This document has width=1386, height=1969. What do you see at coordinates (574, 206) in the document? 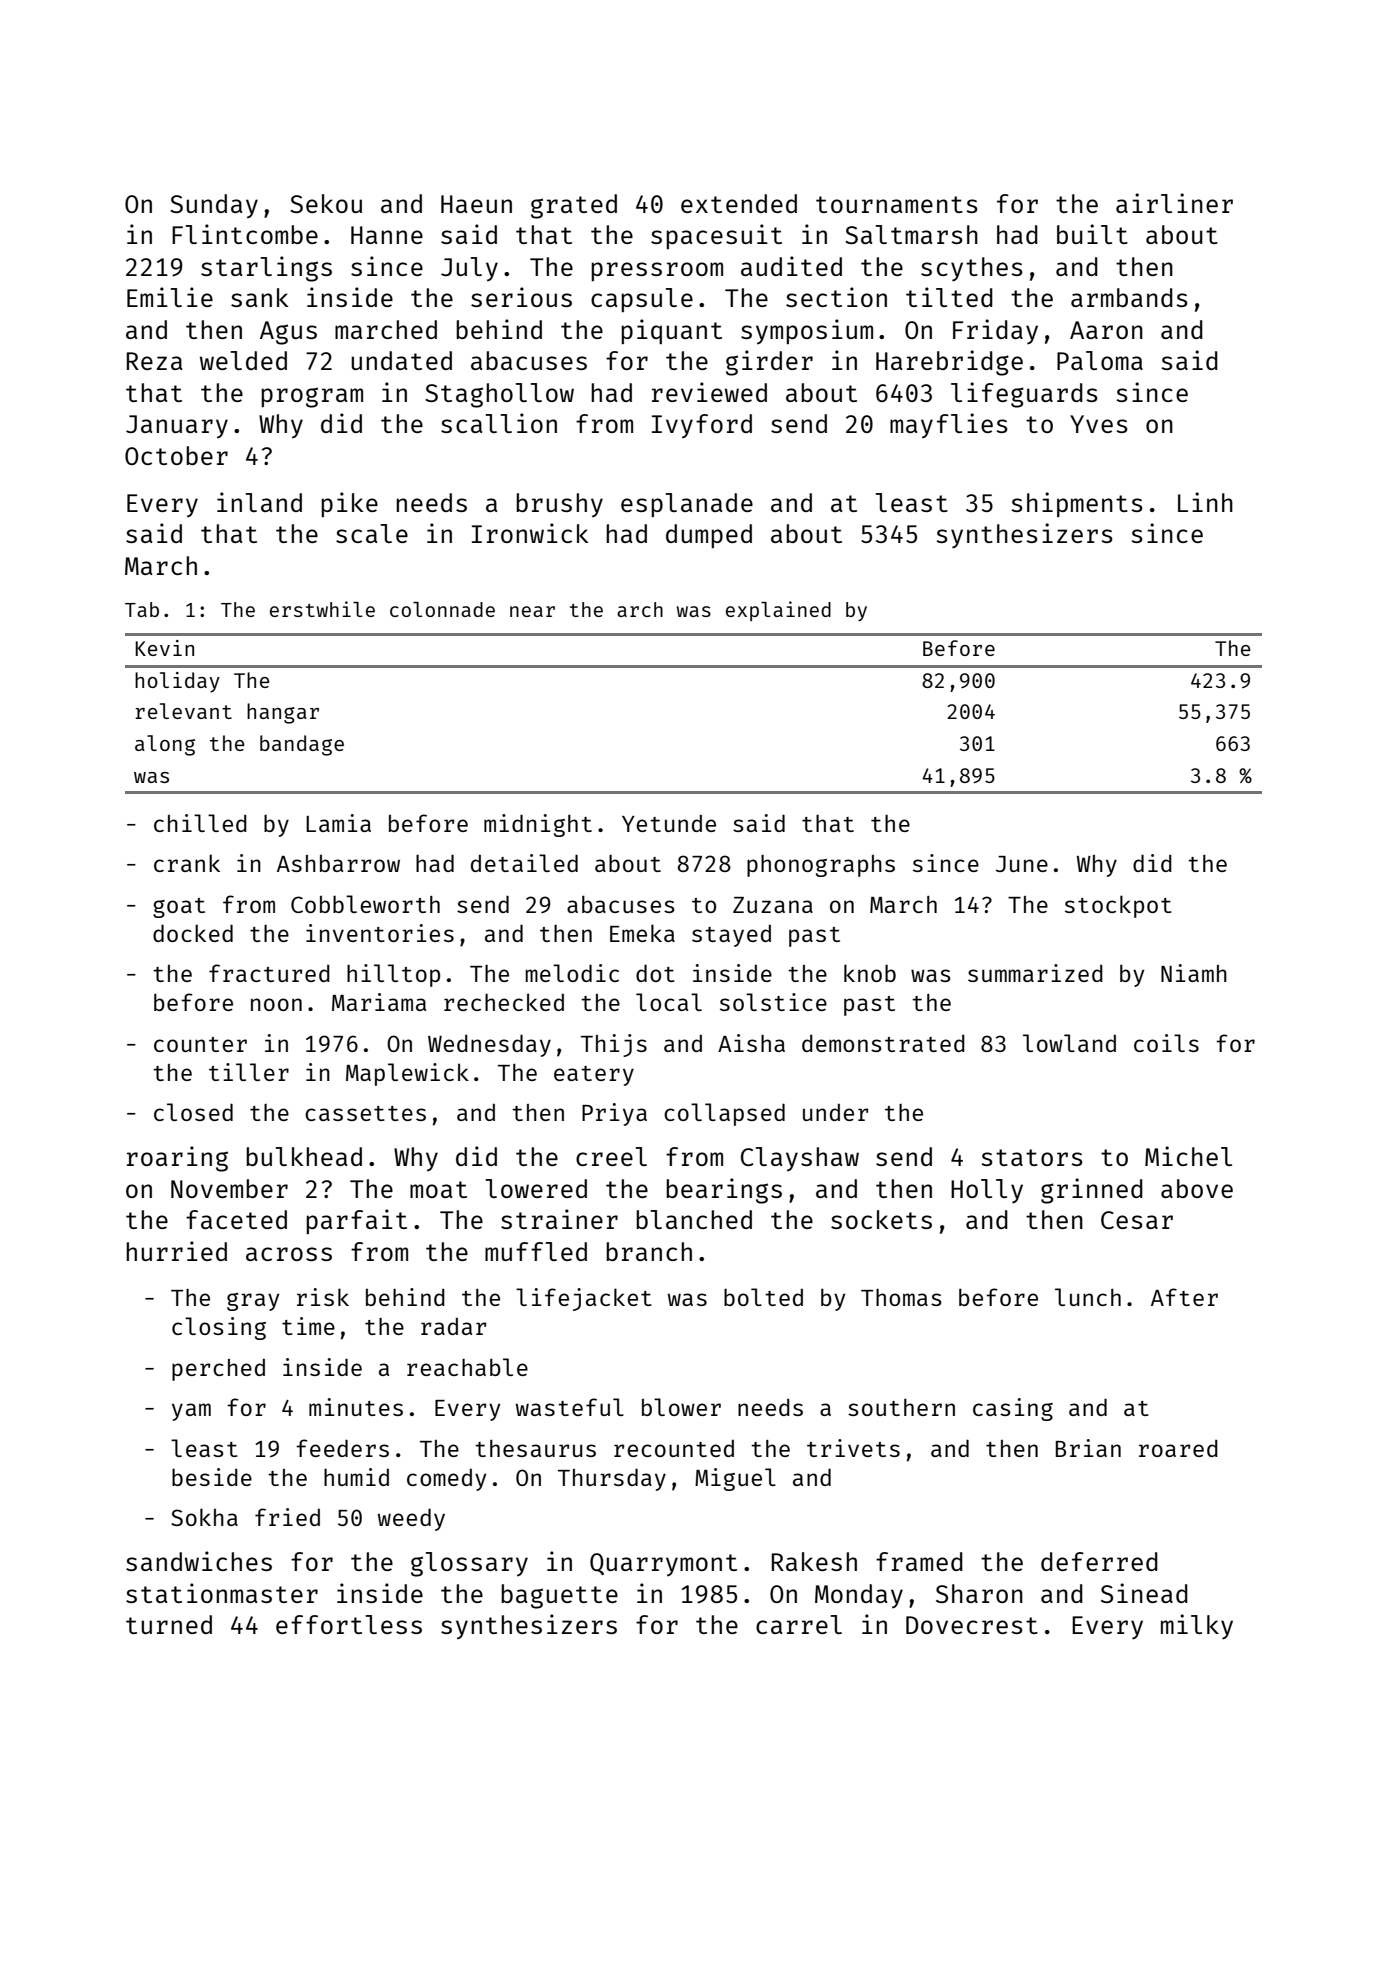
I see `grated` at bounding box center [574, 206].
